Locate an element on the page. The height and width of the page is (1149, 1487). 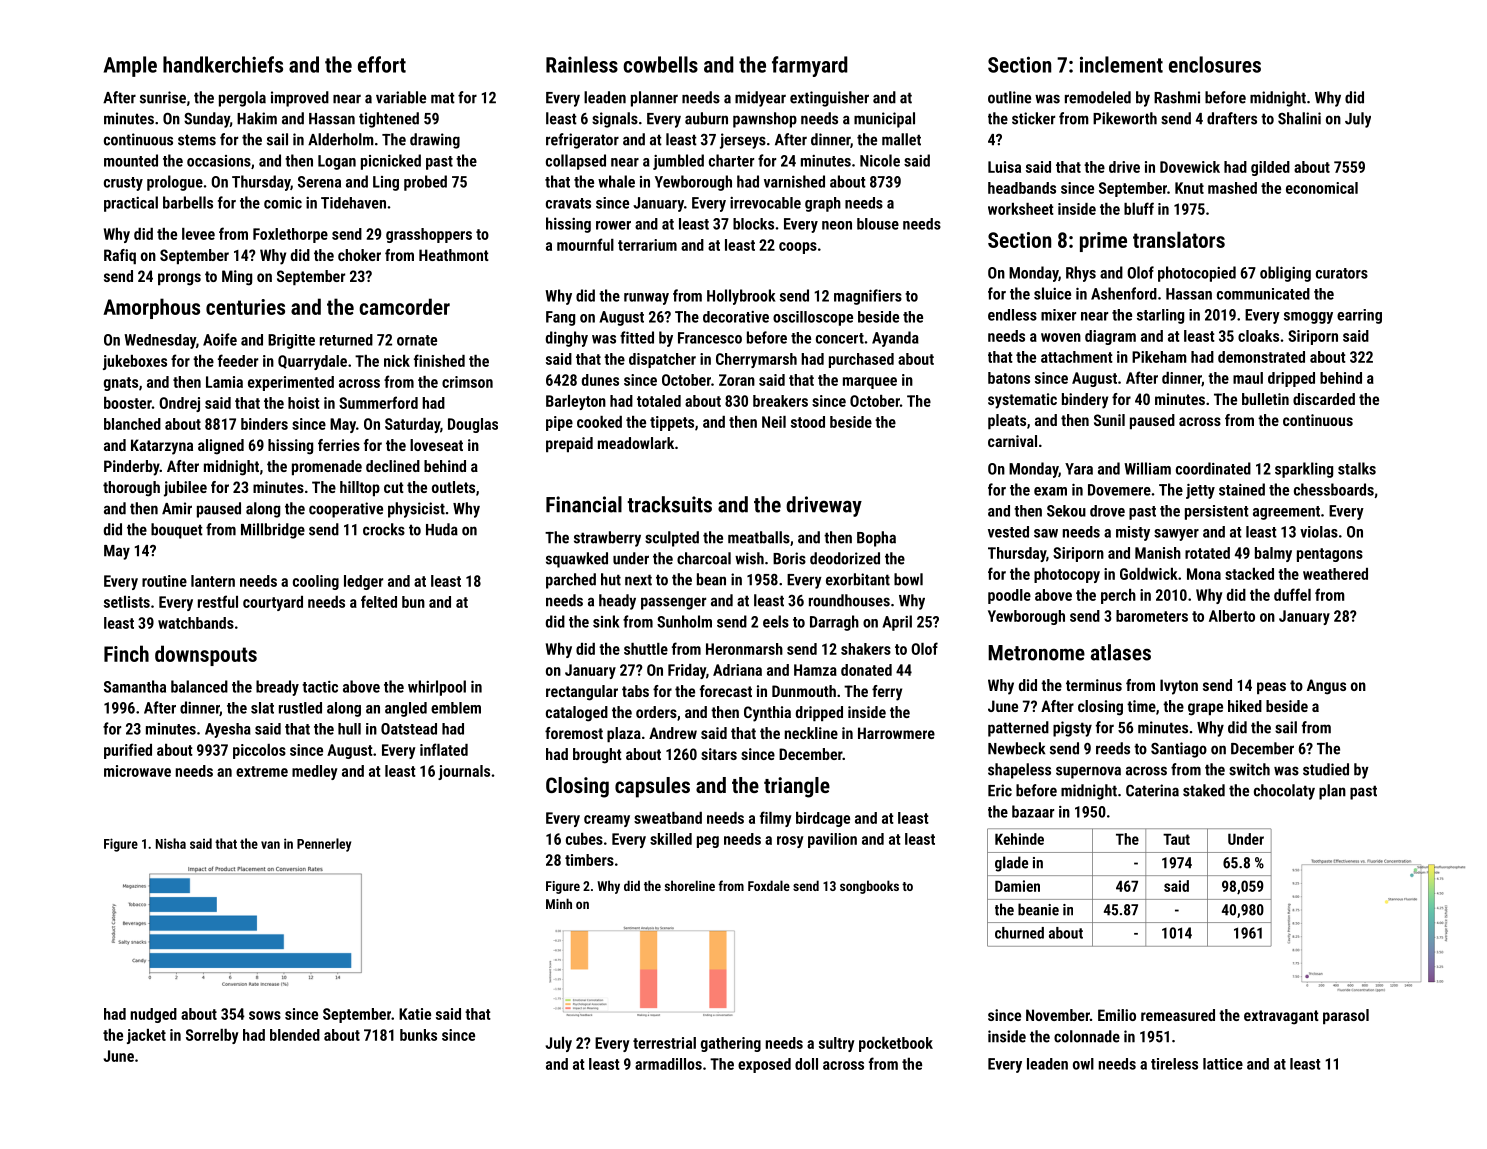
bunks is located at coordinates (418, 1035).
